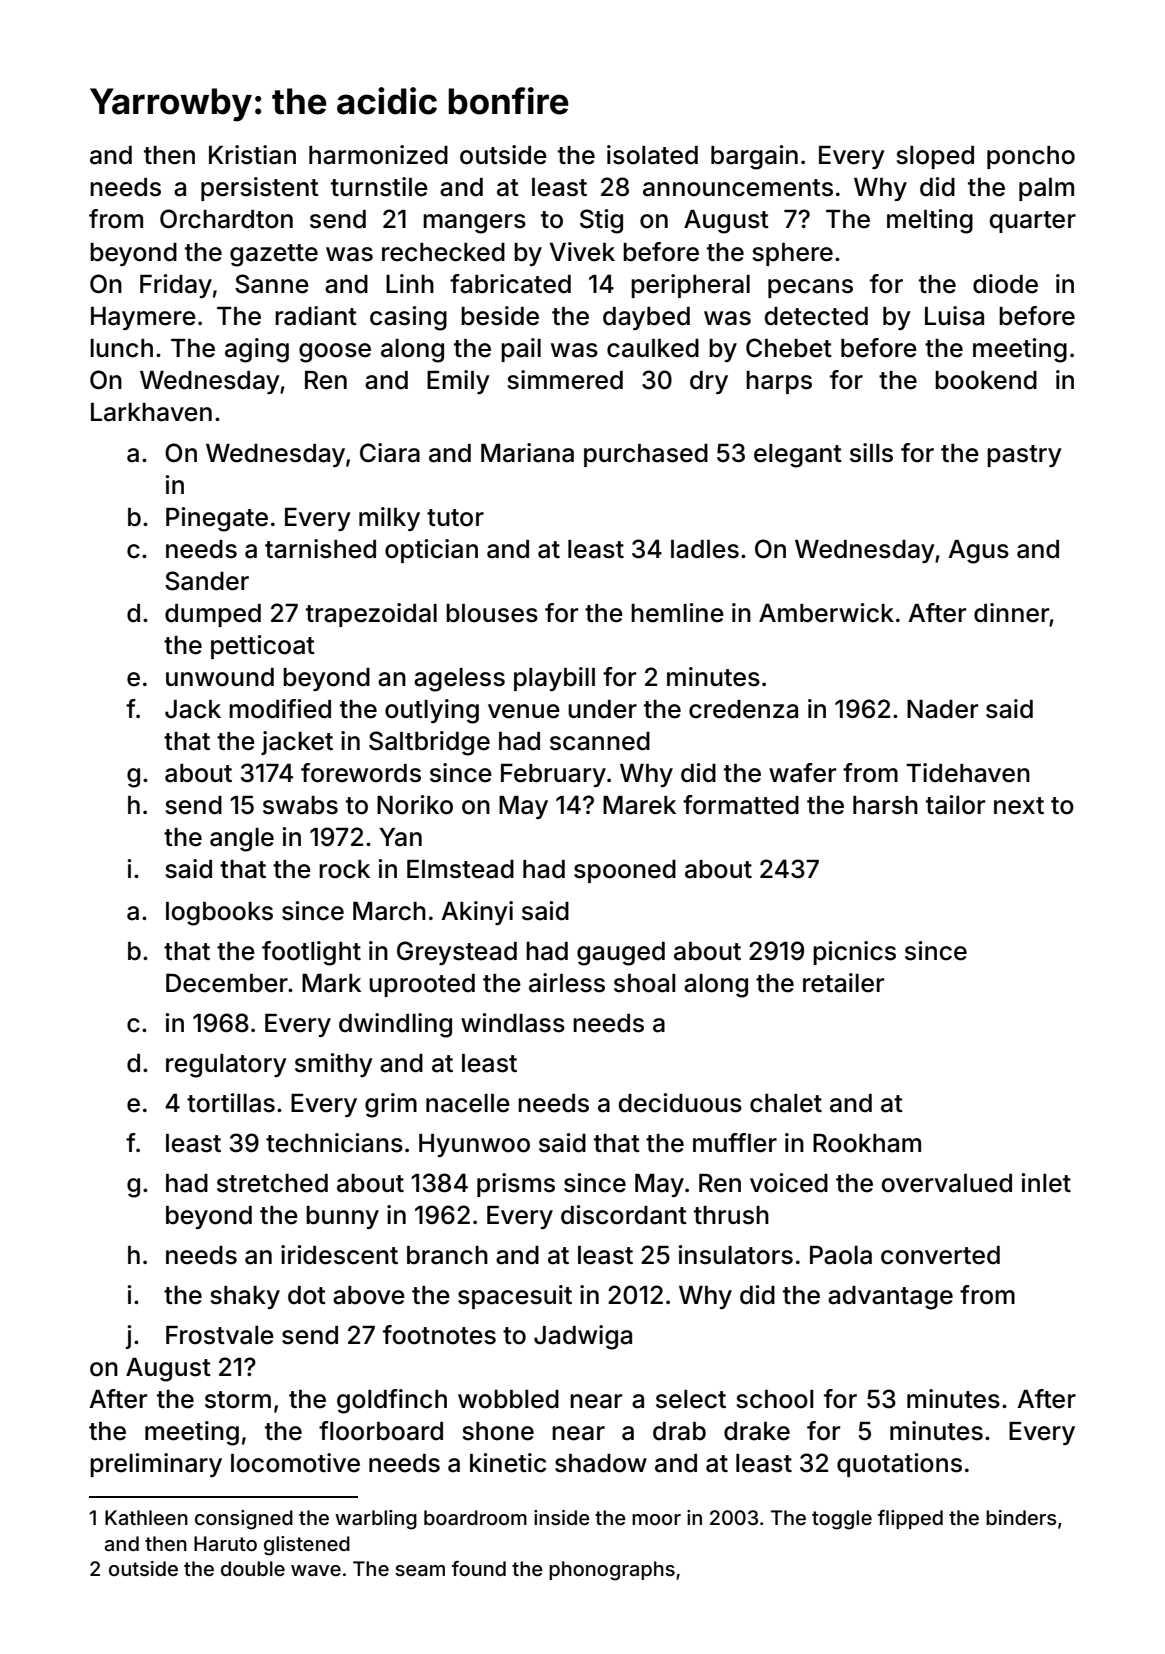  What do you see at coordinates (468, 1103) in the image?
I see `nacelle` at bounding box center [468, 1103].
